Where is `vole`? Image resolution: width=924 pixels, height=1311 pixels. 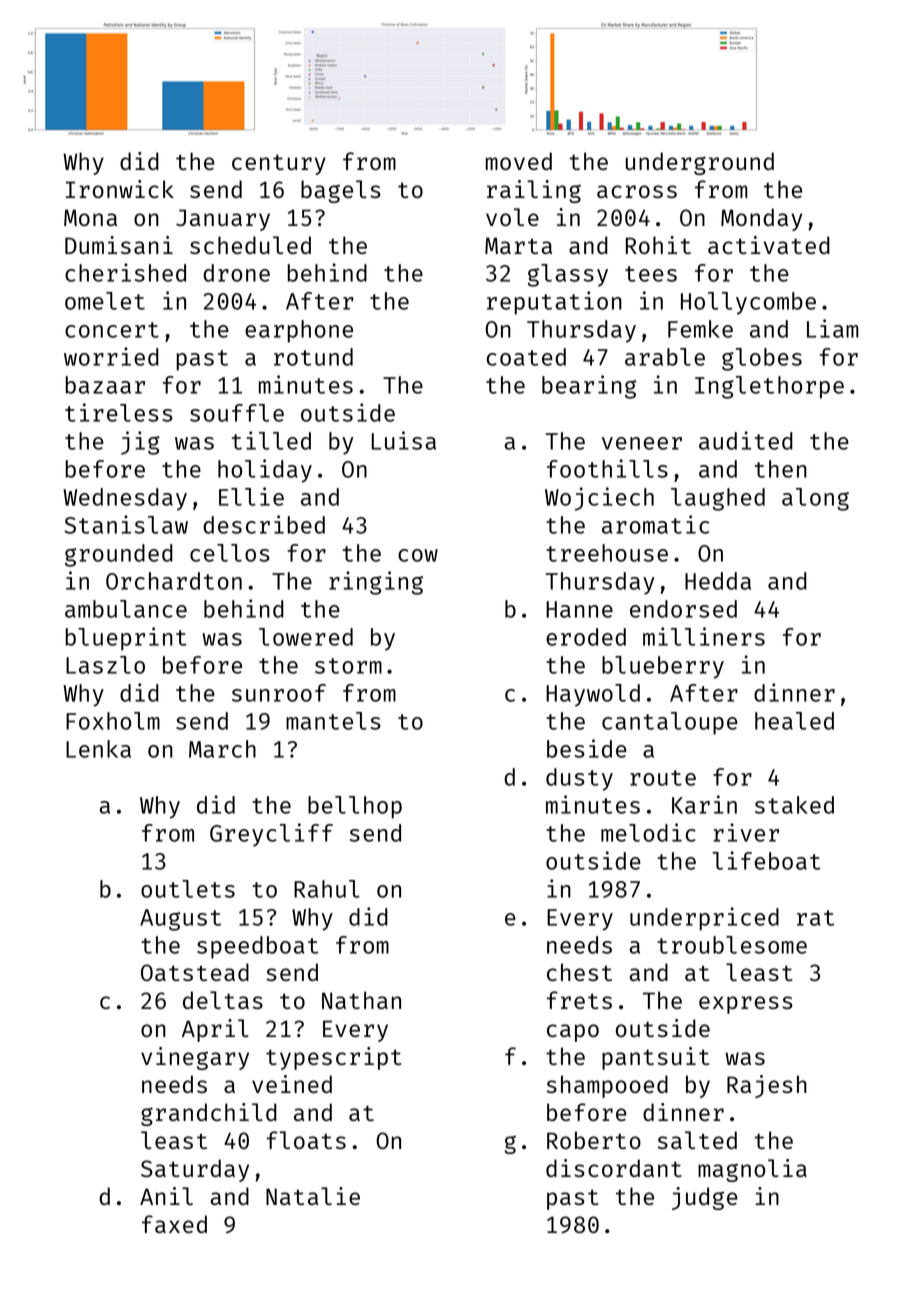
vole is located at coordinates (512, 217).
